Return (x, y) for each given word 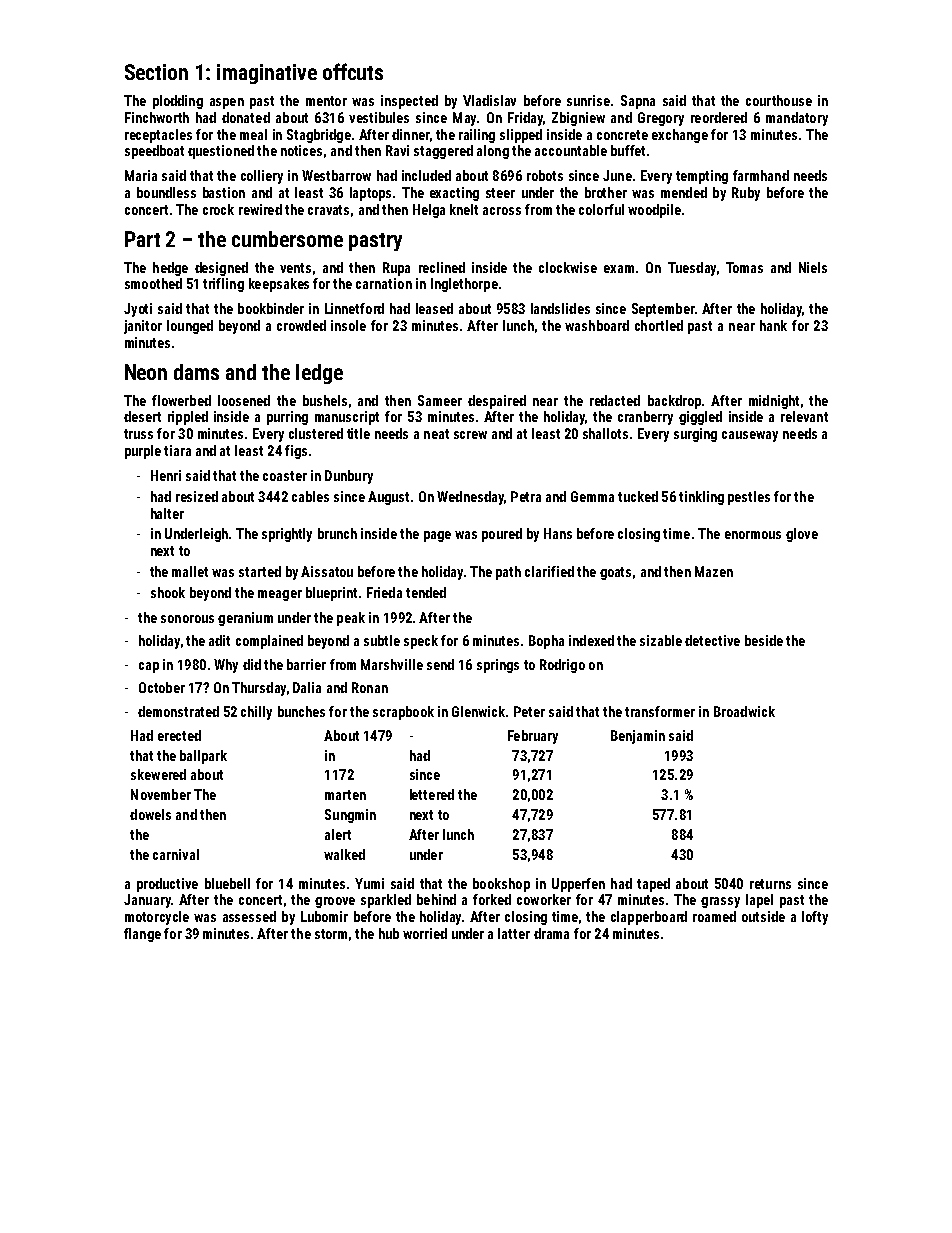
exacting (454, 194)
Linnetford (354, 308)
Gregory (661, 119)
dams (196, 372)
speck (421, 642)
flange (142, 935)
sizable (661, 640)
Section (156, 72)
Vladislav (489, 100)
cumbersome (287, 239)
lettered (432, 794)
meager (280, 595)
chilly (256, 713)
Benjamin (638, 737)
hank (773, 325)
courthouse (779, 100)
